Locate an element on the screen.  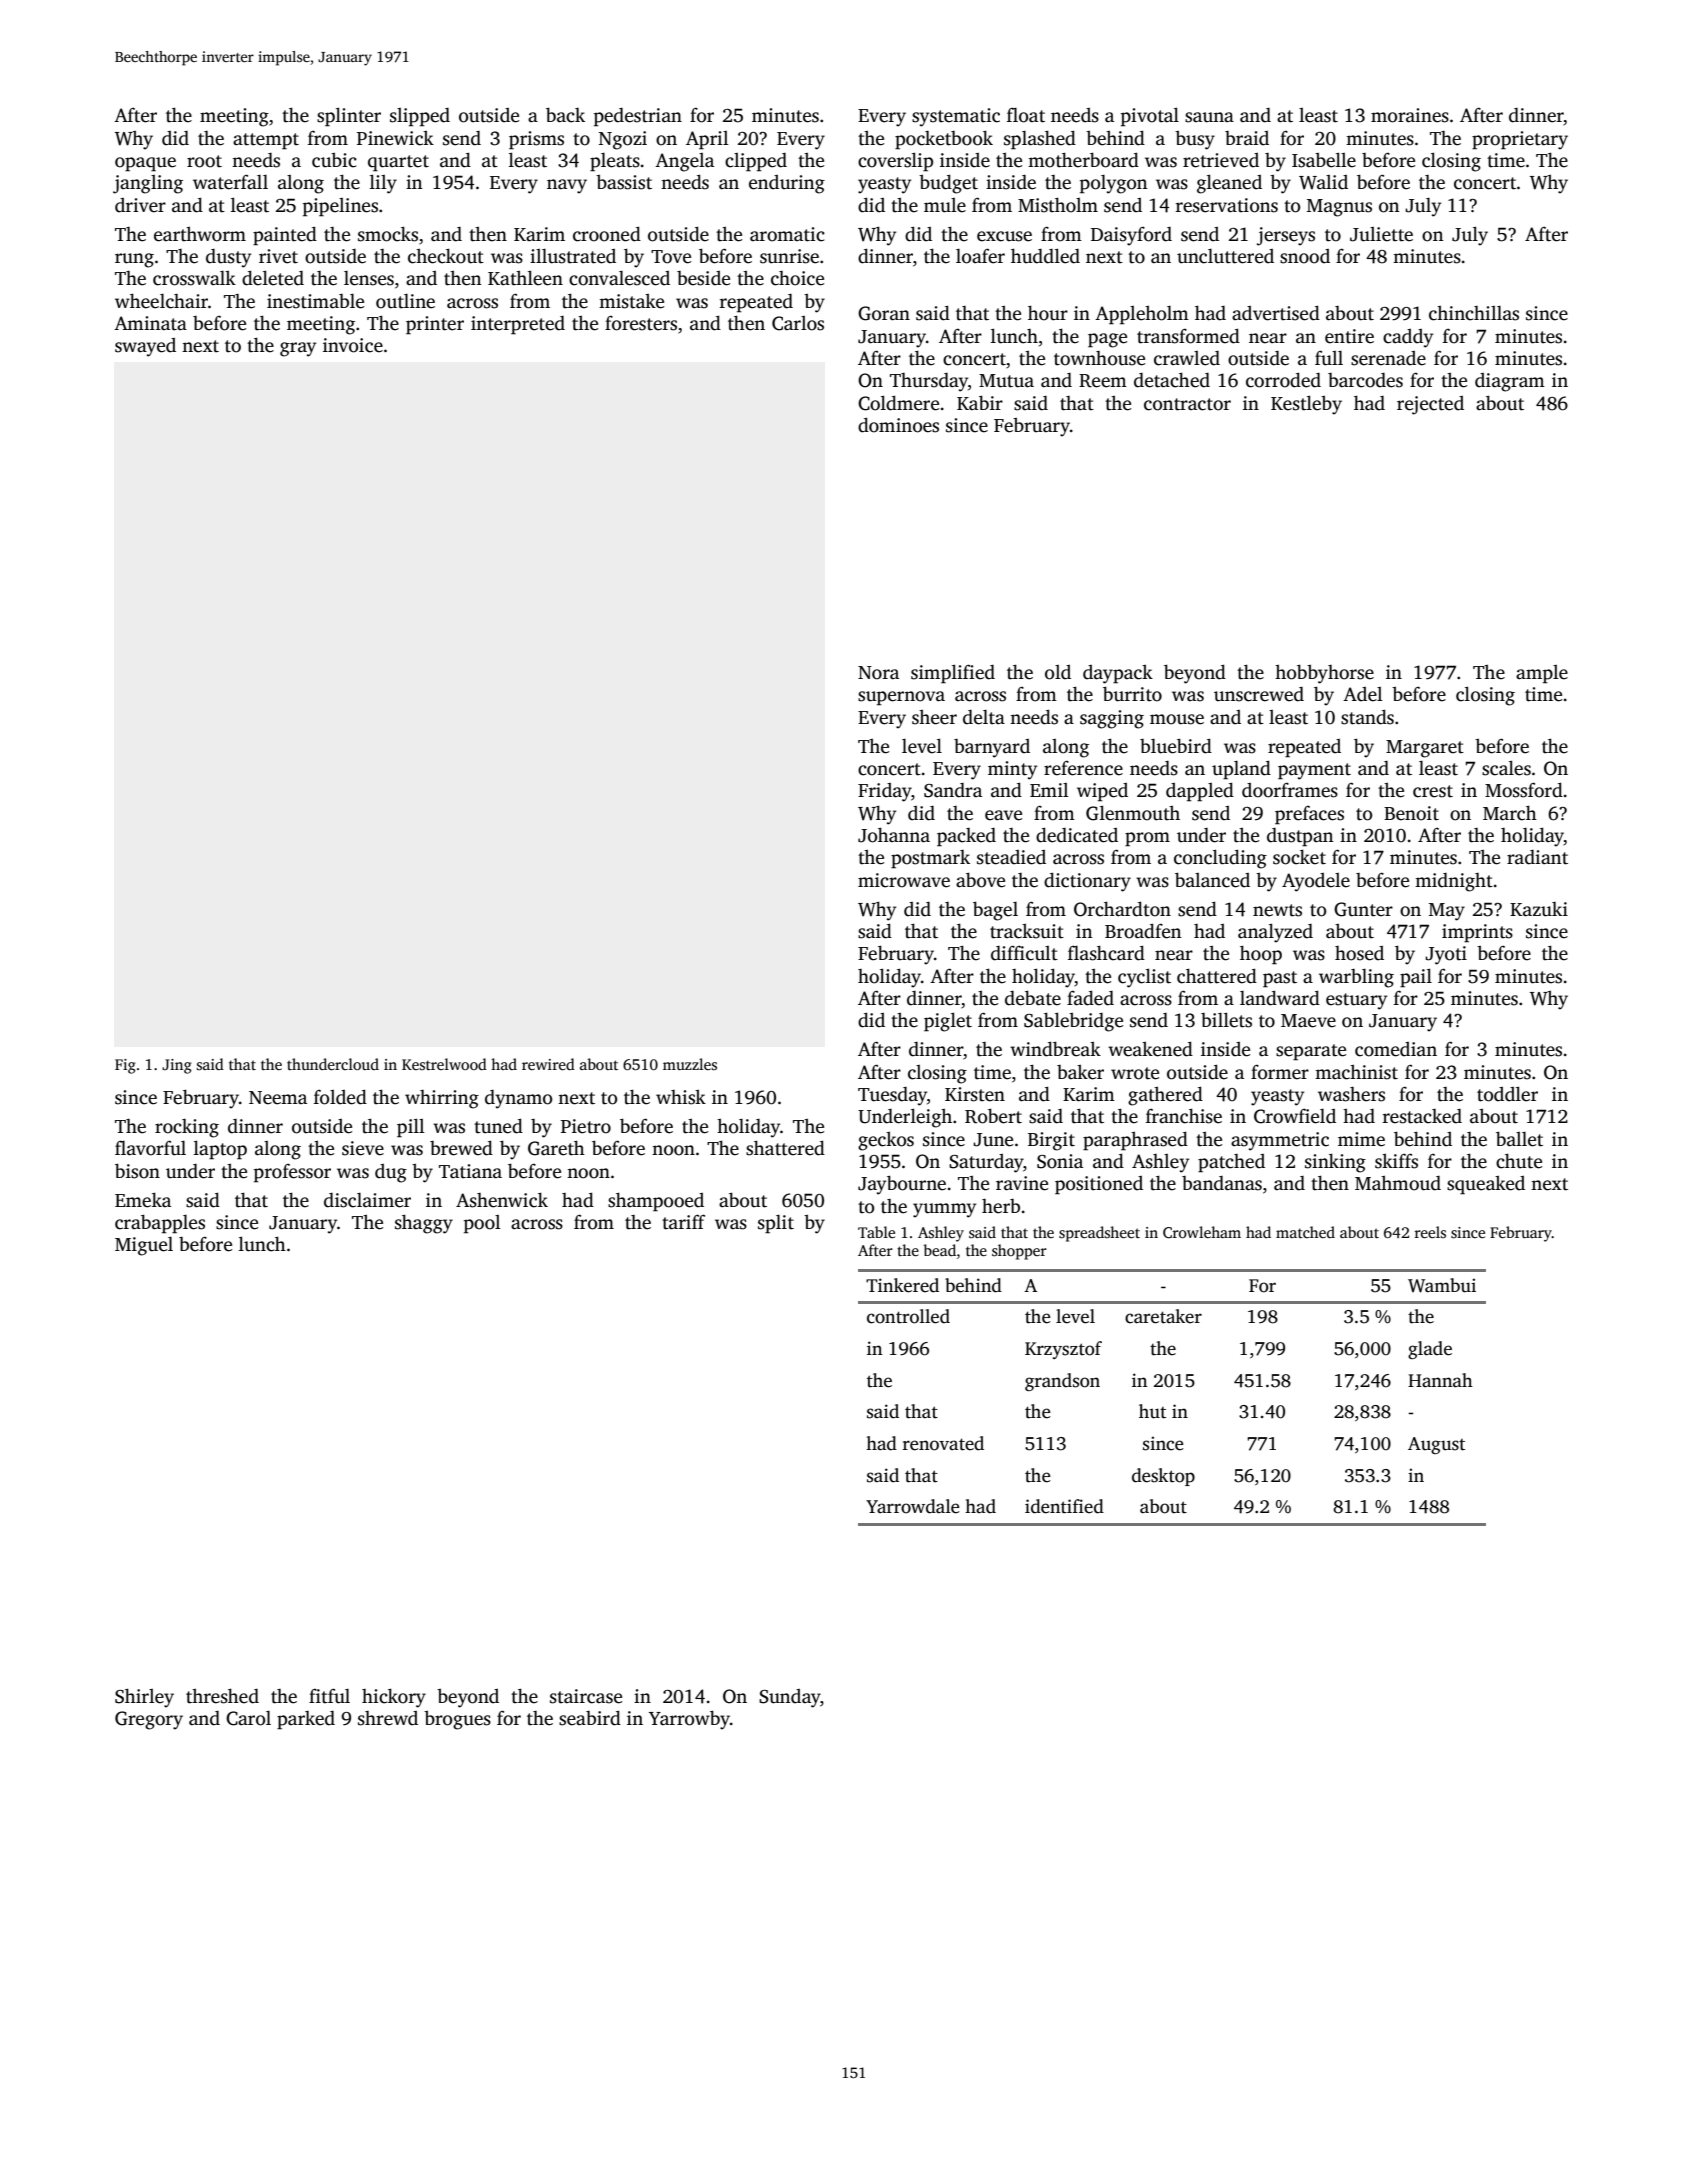
attempt is located at coordinates (266, 141).
